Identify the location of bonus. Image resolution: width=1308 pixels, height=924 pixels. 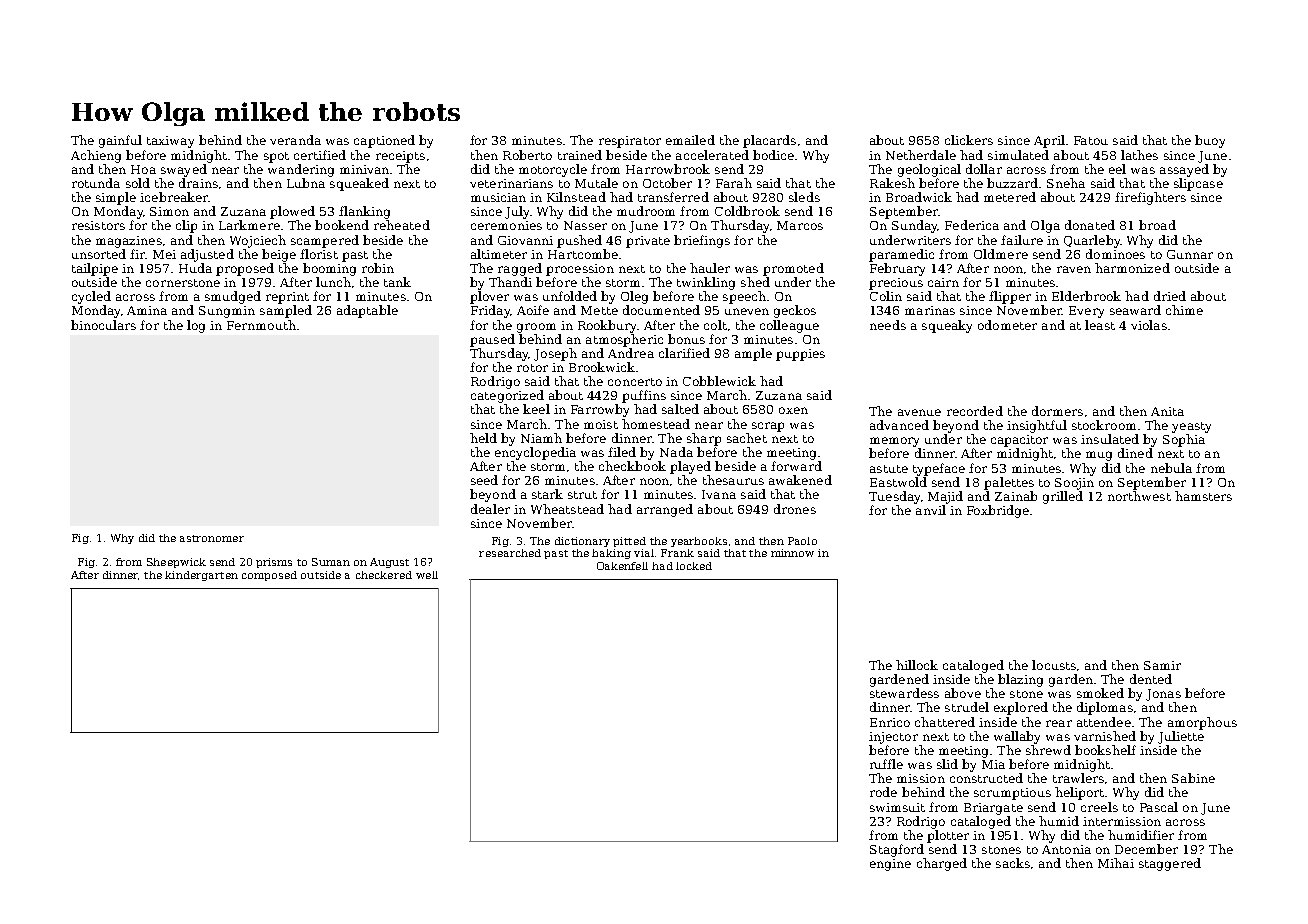
(686, 339).
